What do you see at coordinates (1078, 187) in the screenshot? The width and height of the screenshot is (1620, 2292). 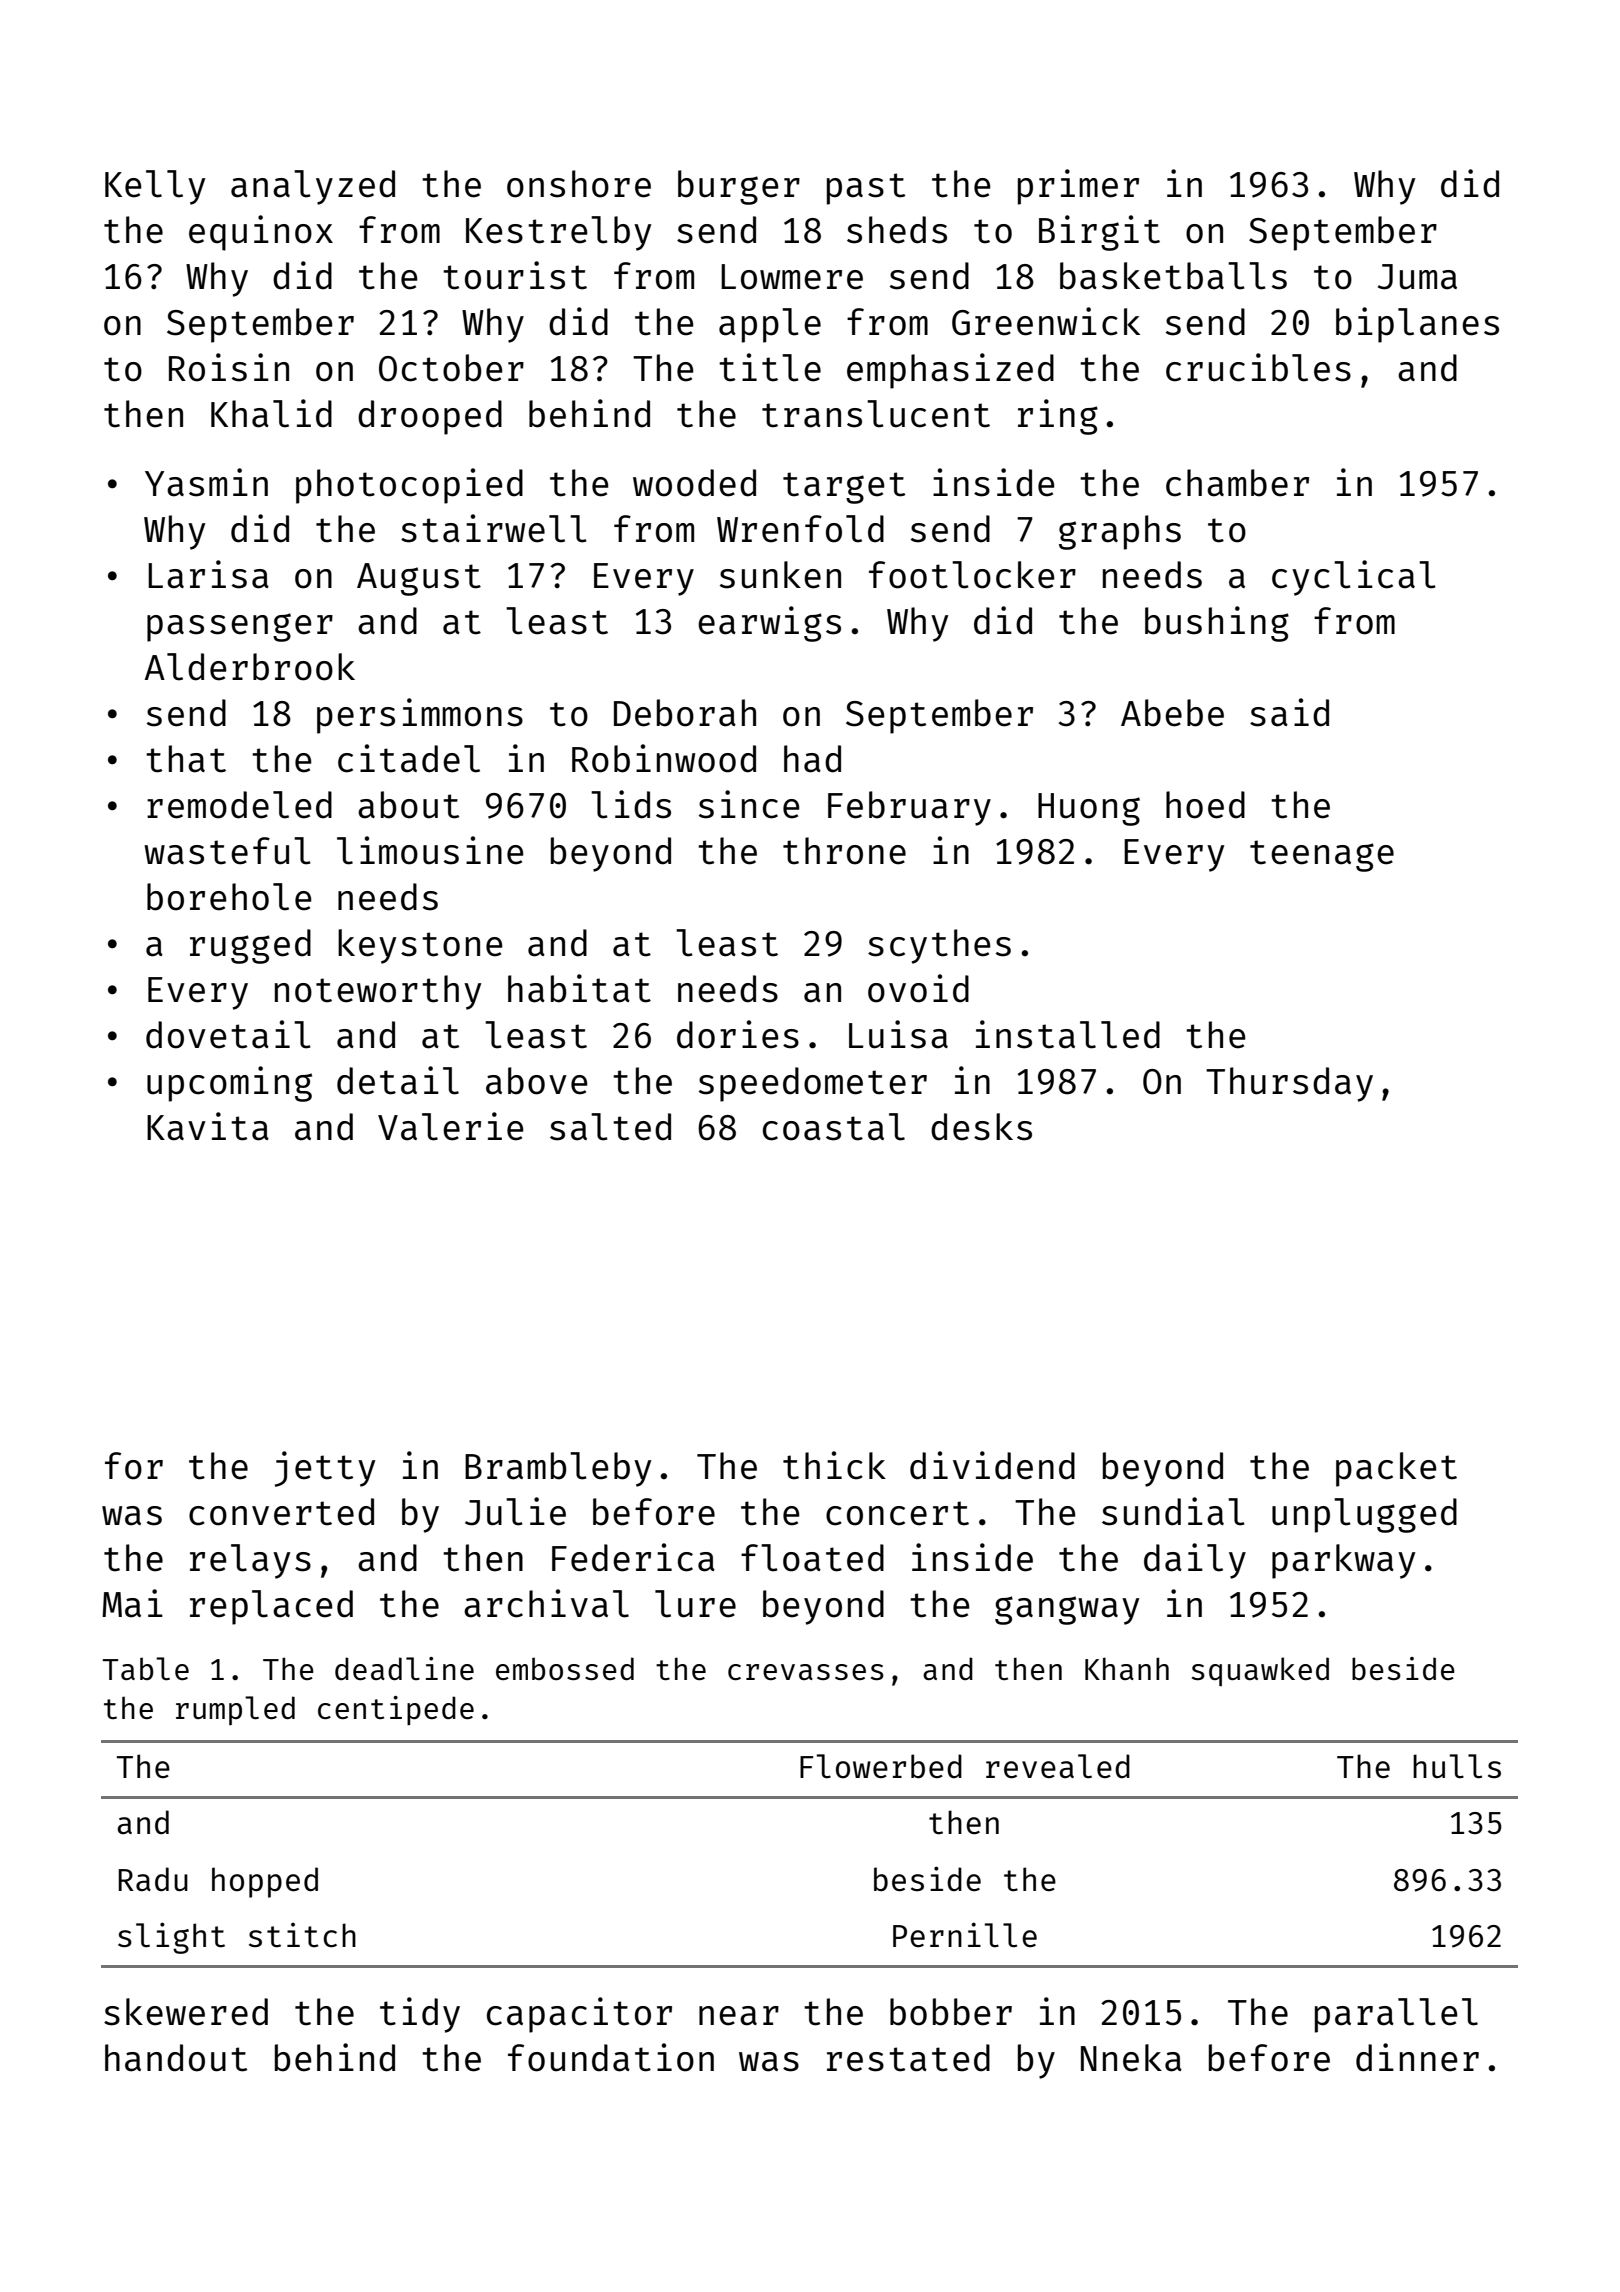 I see `primer` at bounding box center [1078, 187].
